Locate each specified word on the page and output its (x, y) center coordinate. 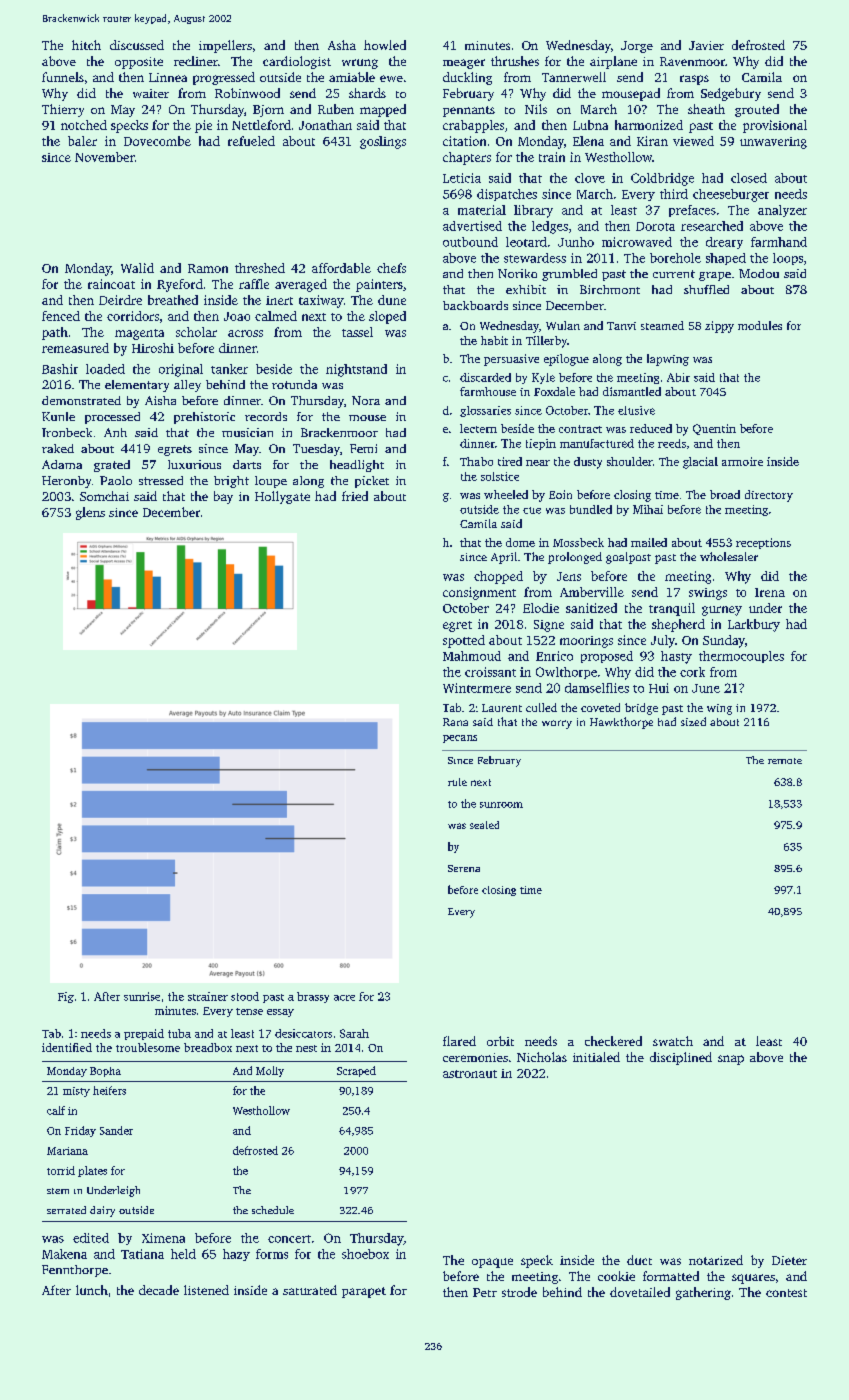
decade (159, 1290)
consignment (479, 593)
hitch (86, 45)
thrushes (515, 61)
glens (90, 513)
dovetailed (640, 1292)
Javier (706, 45)
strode (519, 1292)
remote (785, 761)
